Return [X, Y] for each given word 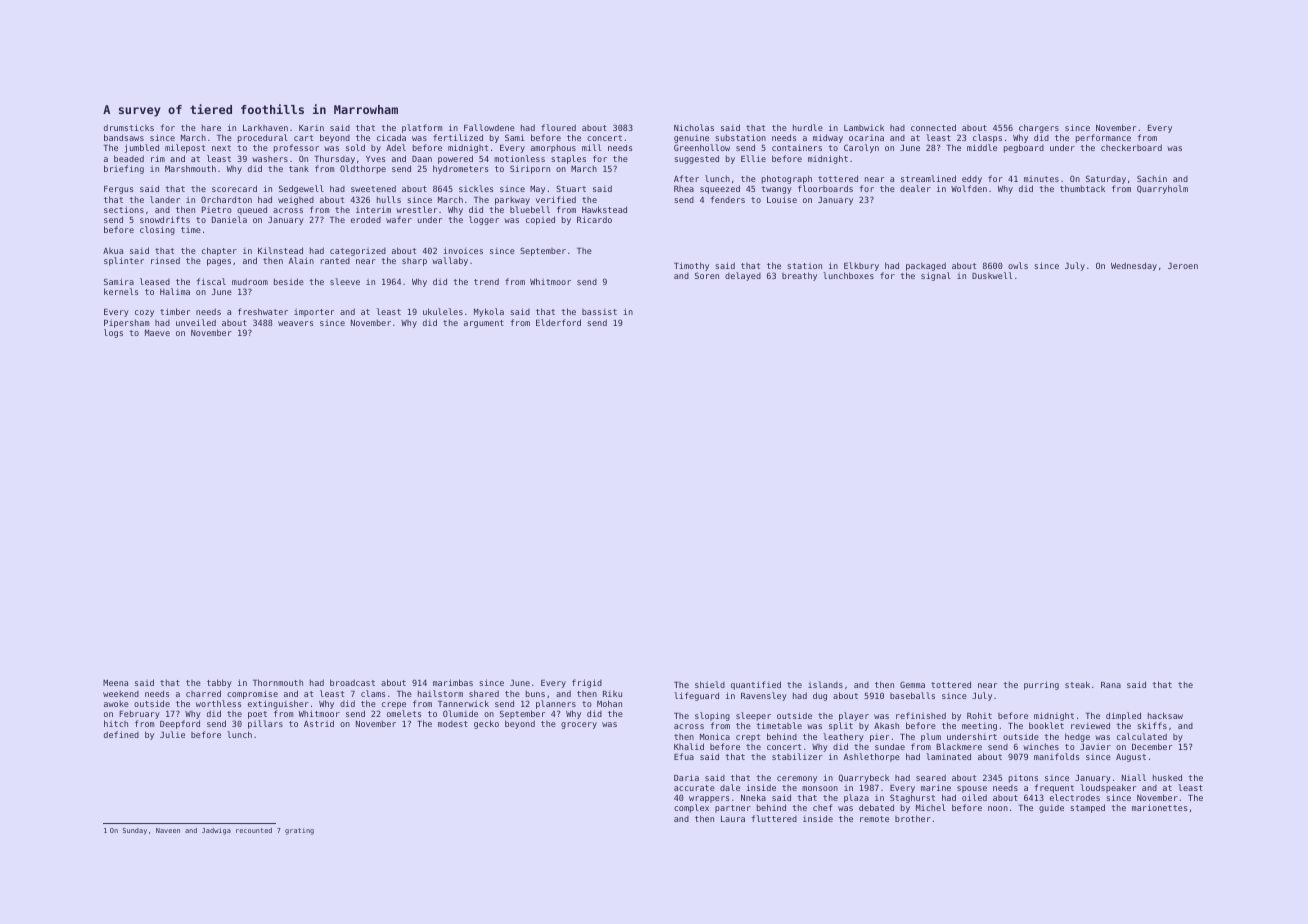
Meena [115, 683]
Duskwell [992, 275]
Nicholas [694, 127]
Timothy [691, 266]
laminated [948, 756]
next [221, 148]
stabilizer [797, 756]
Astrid [319, 723]
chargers [1039, 128]
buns [535, 693]
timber [175, 311]
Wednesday [1134, 266]
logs [113, 333]
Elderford [558, 322]
